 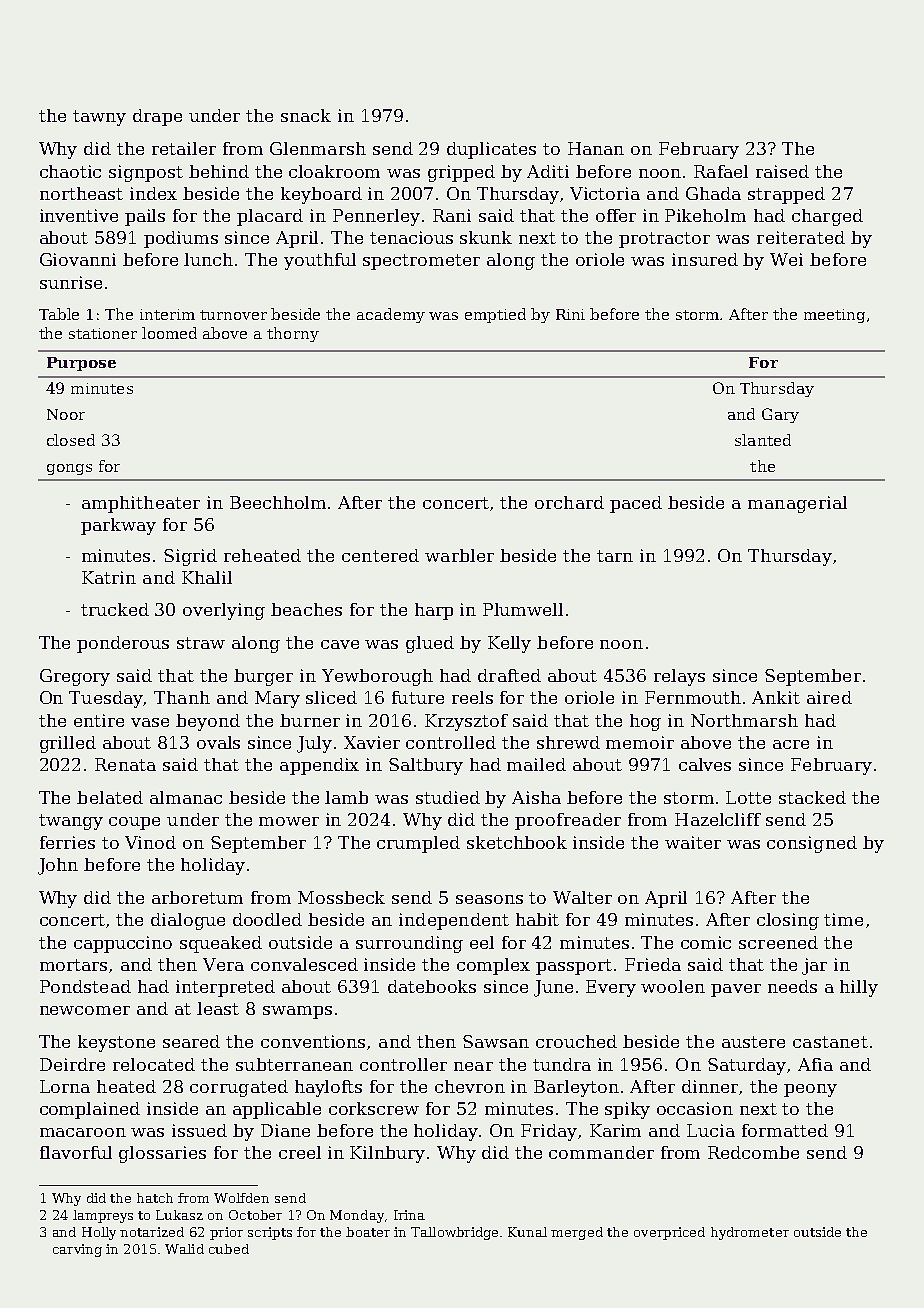 I want to click on duplicates, so click(x=491, y=150).
